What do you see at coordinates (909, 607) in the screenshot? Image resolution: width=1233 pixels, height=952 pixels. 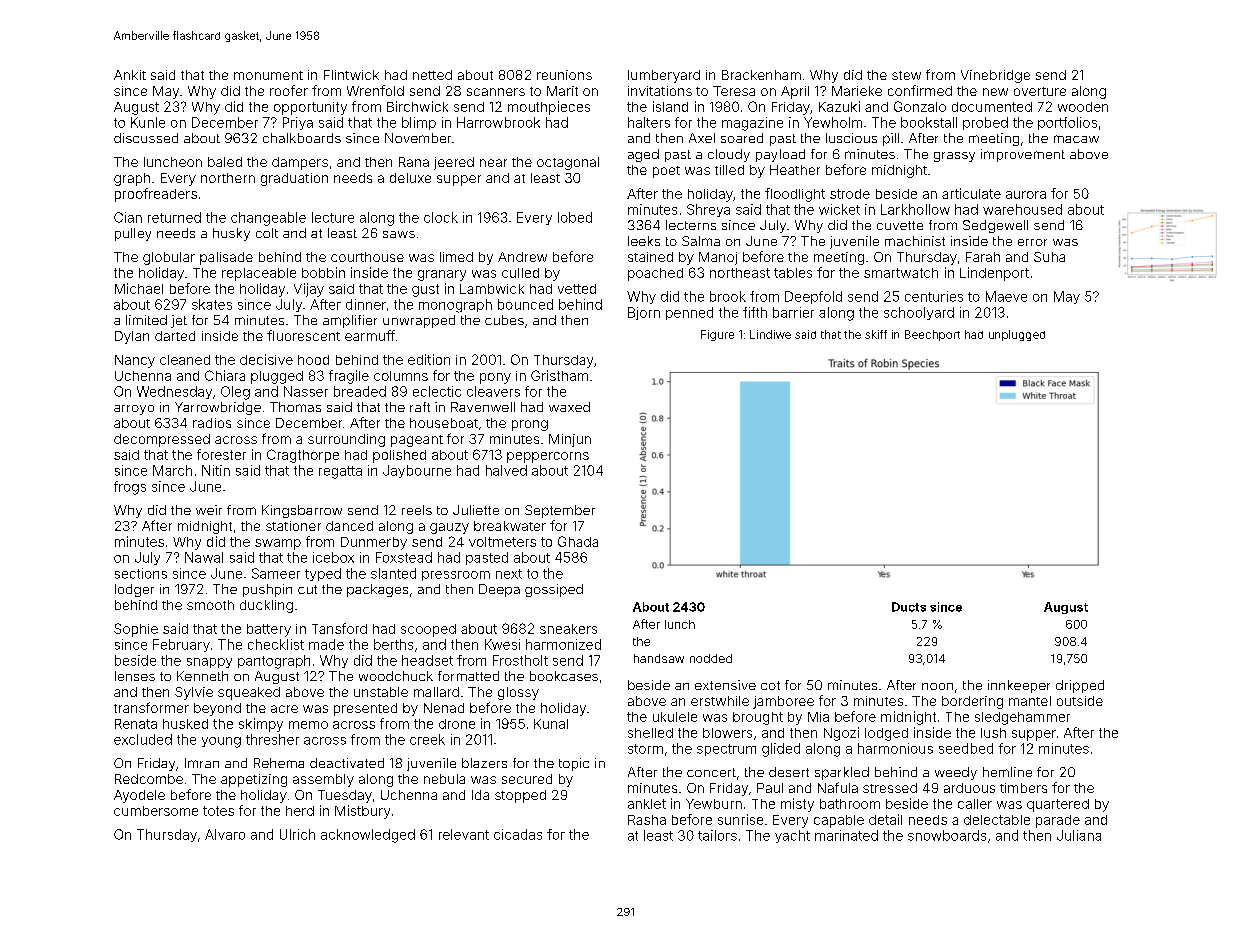 I see `Ducts` at bounding box center [909, 607].
